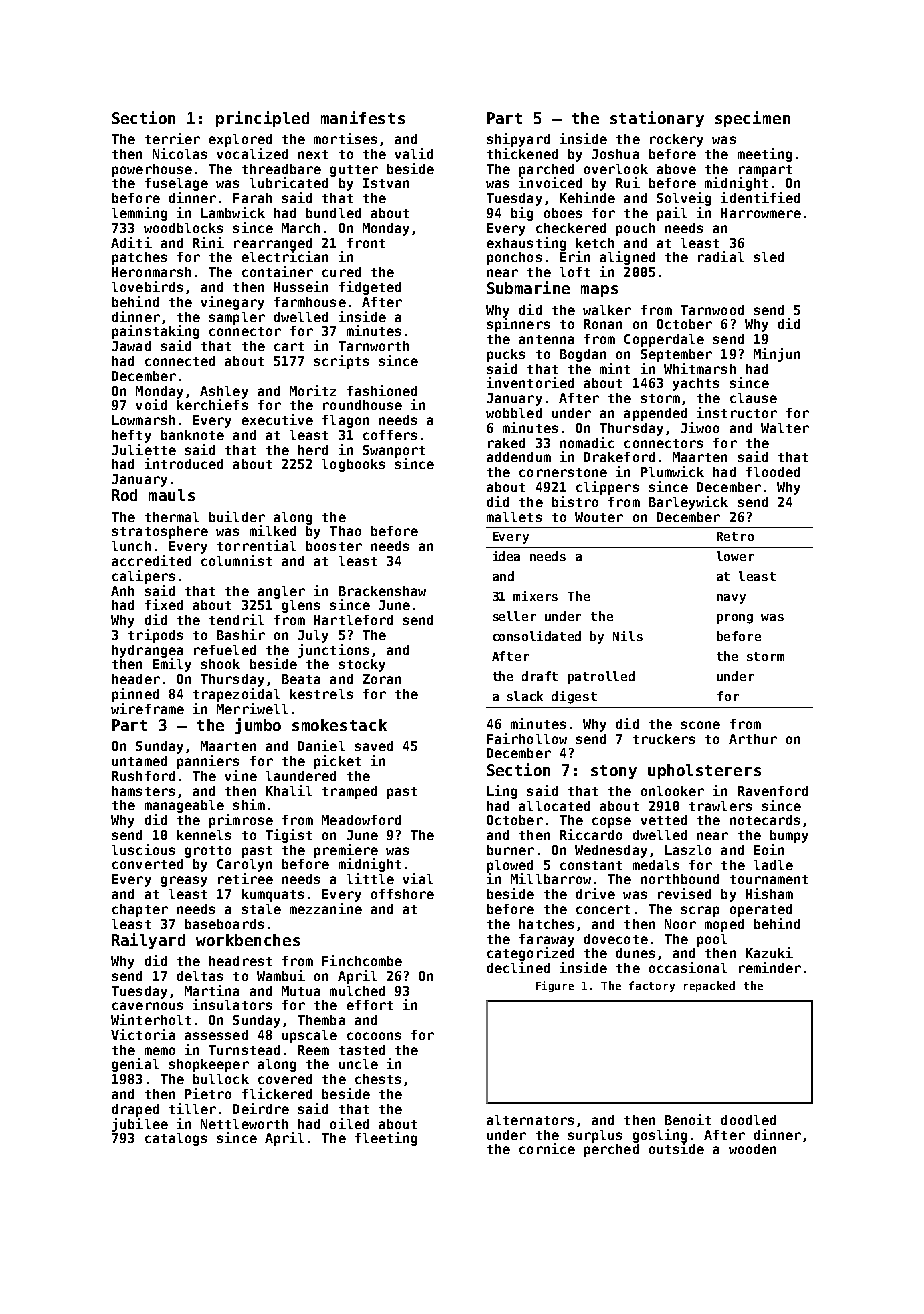  What do you see at coordinates (345, 531) in the page?
I see `Thao` at bounding box center [345, 531].
